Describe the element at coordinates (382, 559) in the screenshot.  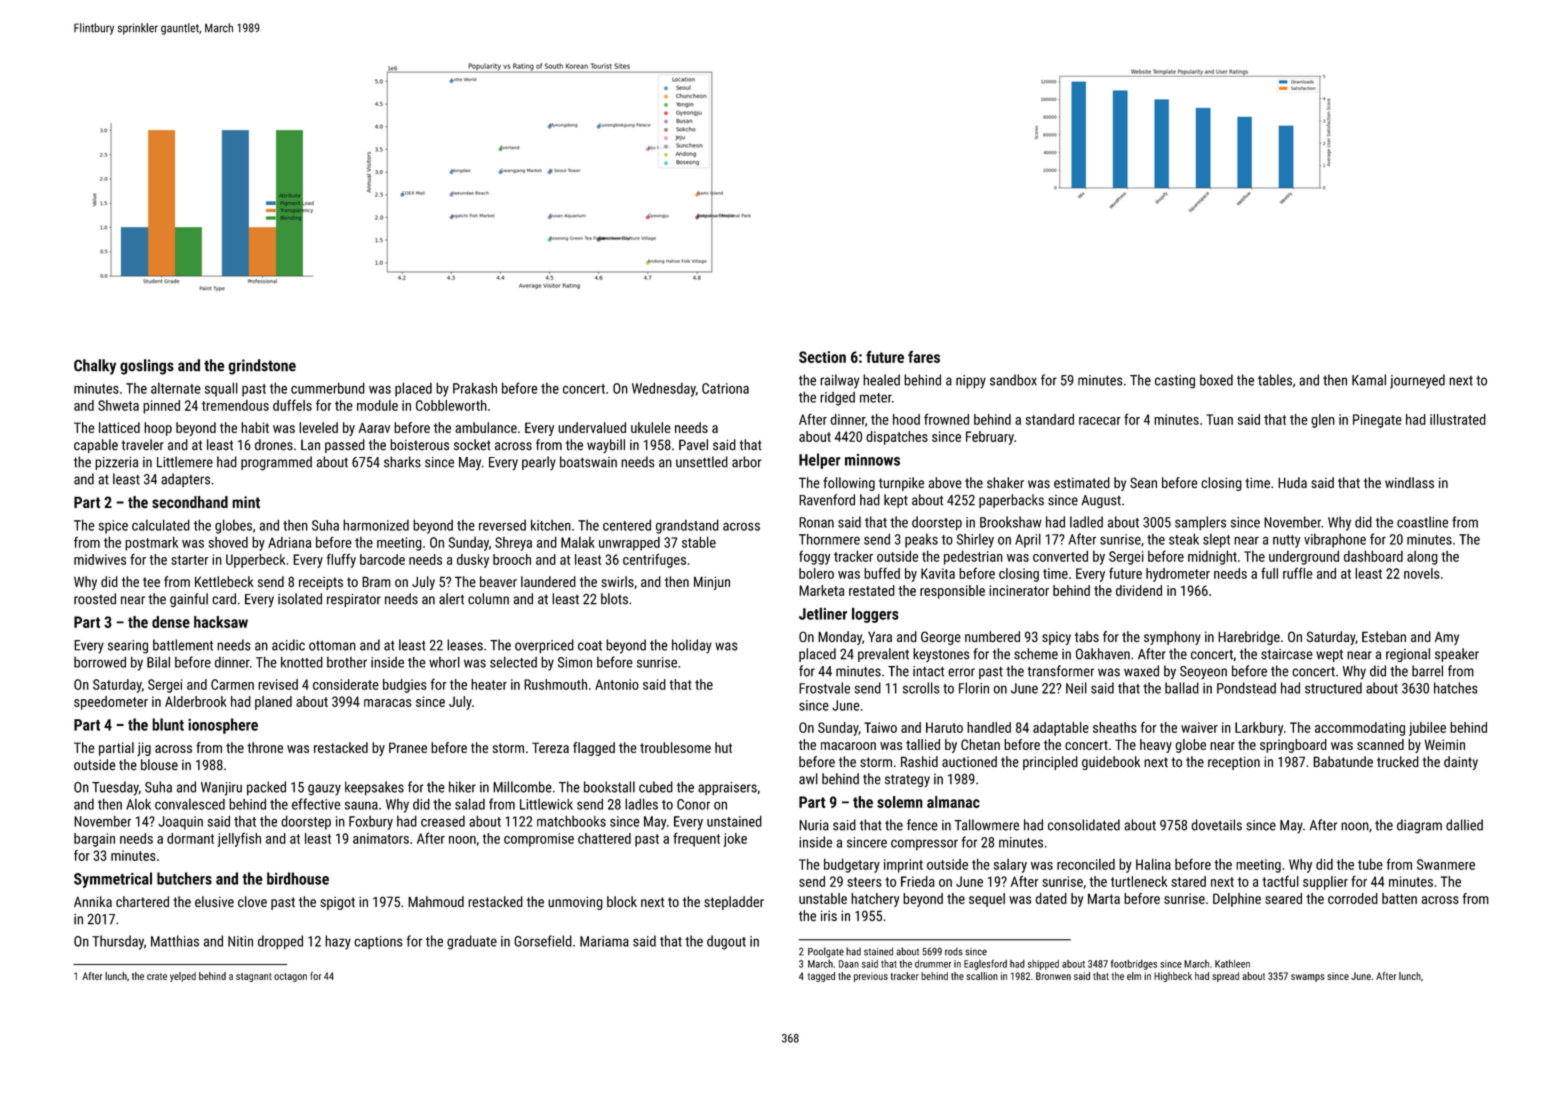
I see `barcode` at that location.
